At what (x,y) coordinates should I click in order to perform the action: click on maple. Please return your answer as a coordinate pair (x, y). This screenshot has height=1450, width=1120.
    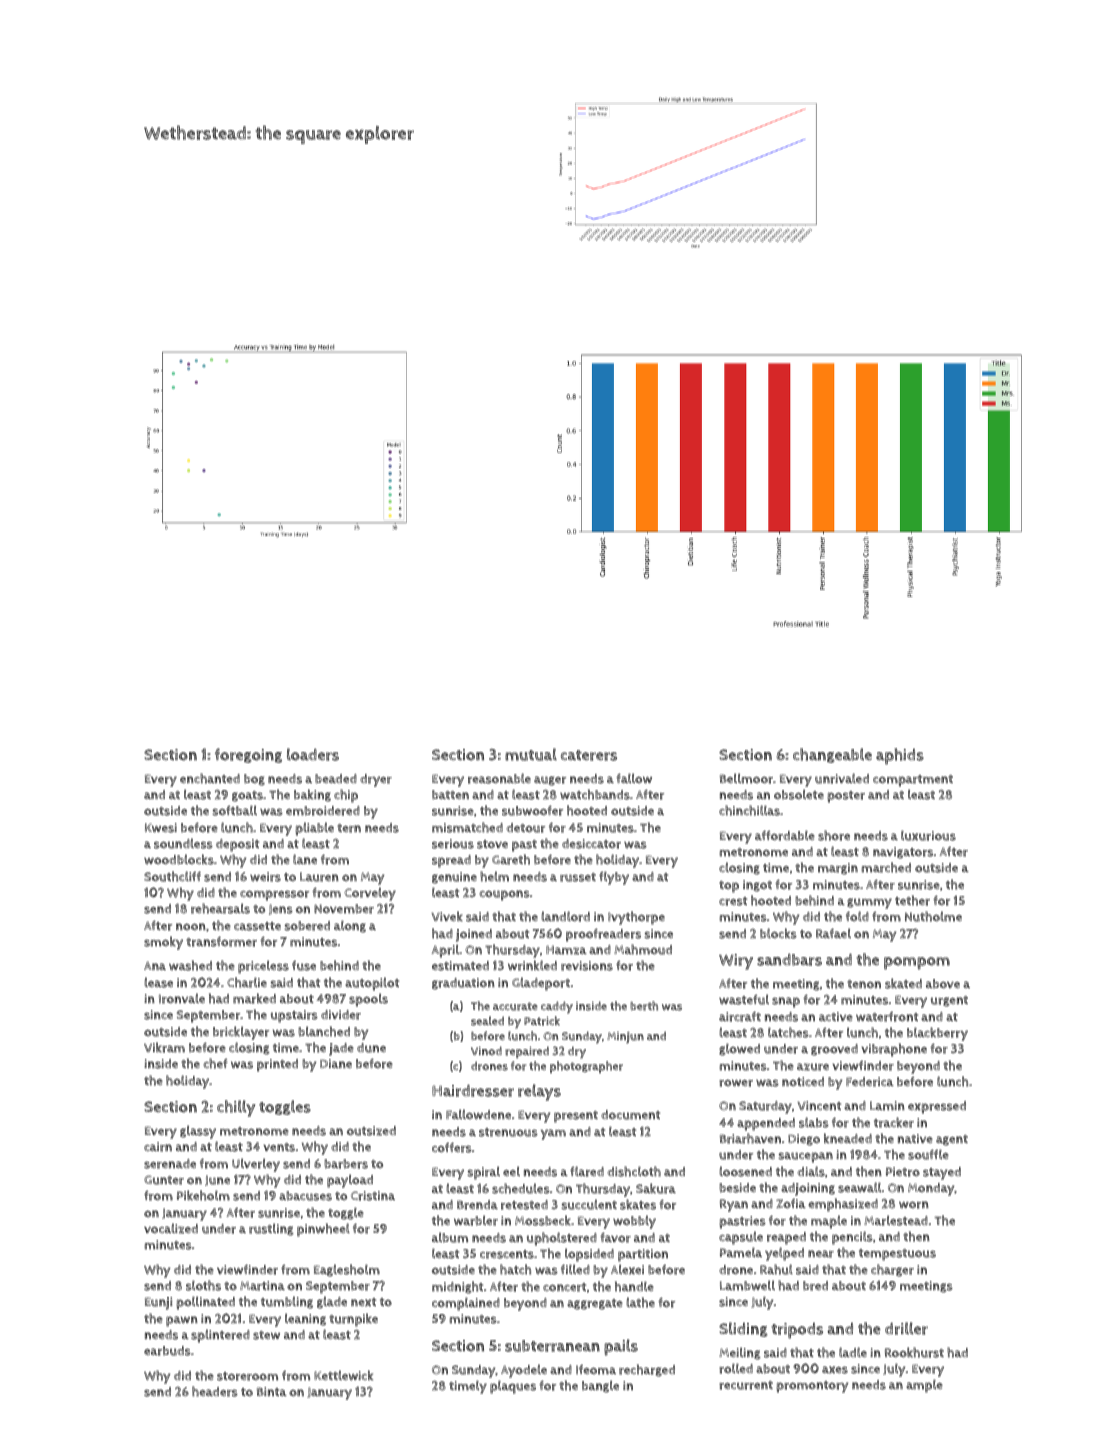
    Looking at the image, I should click on (829, 1222).
